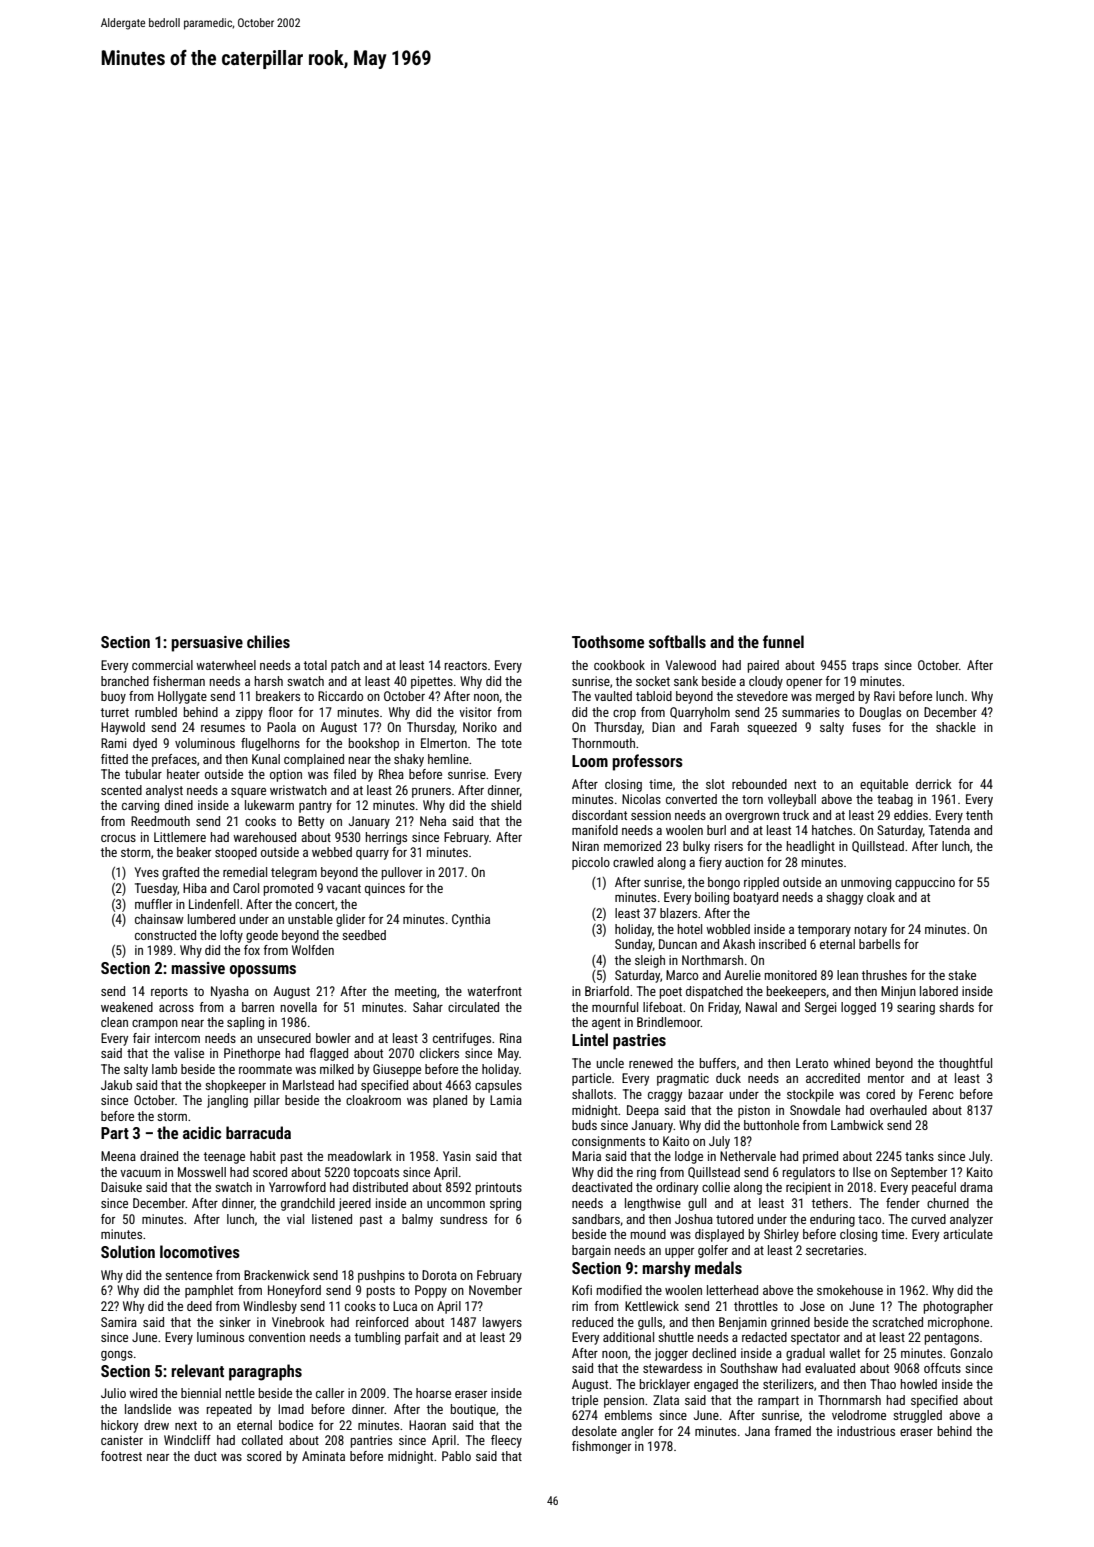 This document has width=1094, height=1547. What do you see at coordinates (812, 1306) in the document?
I see `Jose` at bounding box center [812, 1306].
